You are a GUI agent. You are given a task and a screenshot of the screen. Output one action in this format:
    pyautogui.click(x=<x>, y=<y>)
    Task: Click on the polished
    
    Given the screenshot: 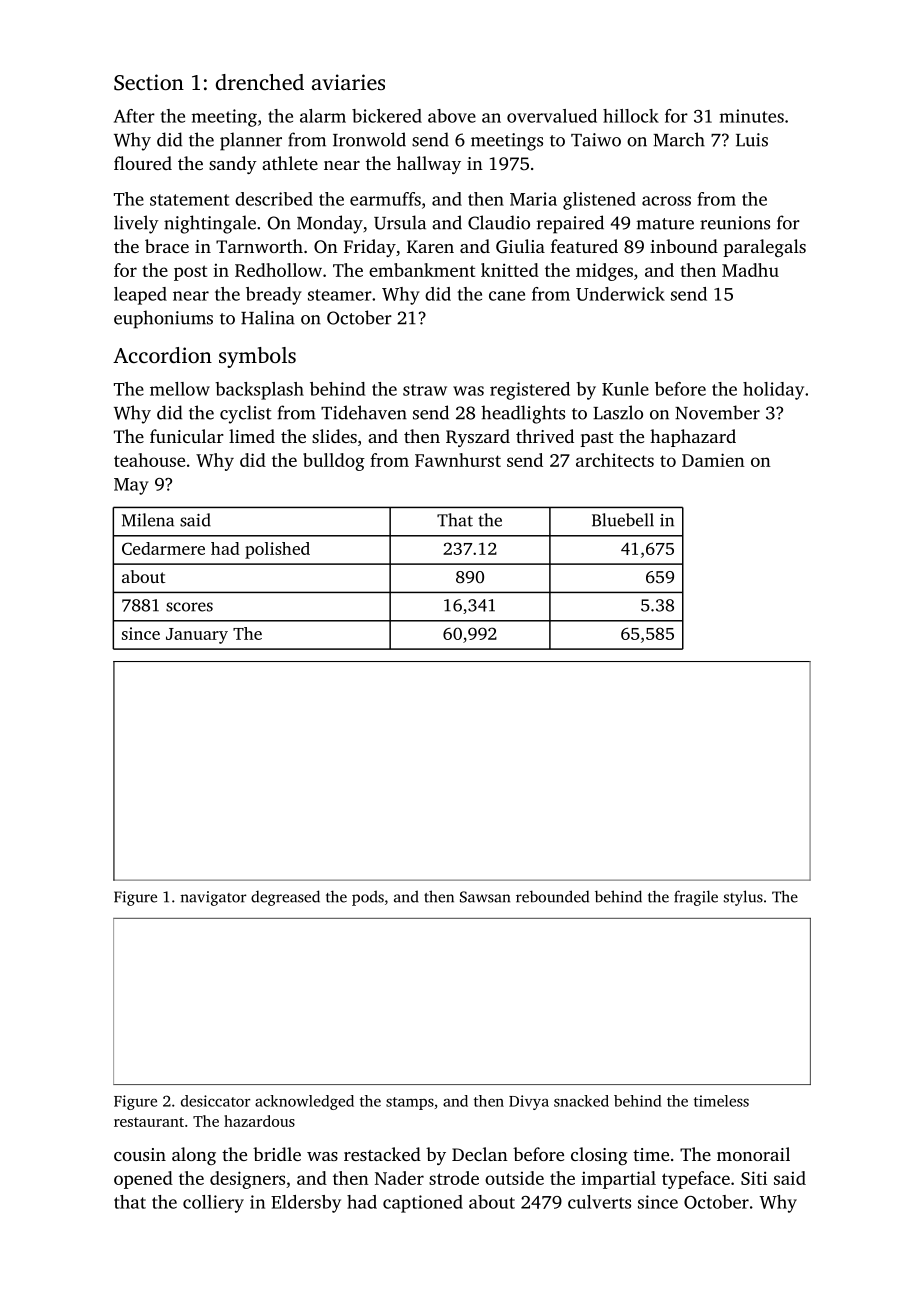 What is the action you would take?
    pyautogui.click(x=277, y=550)
